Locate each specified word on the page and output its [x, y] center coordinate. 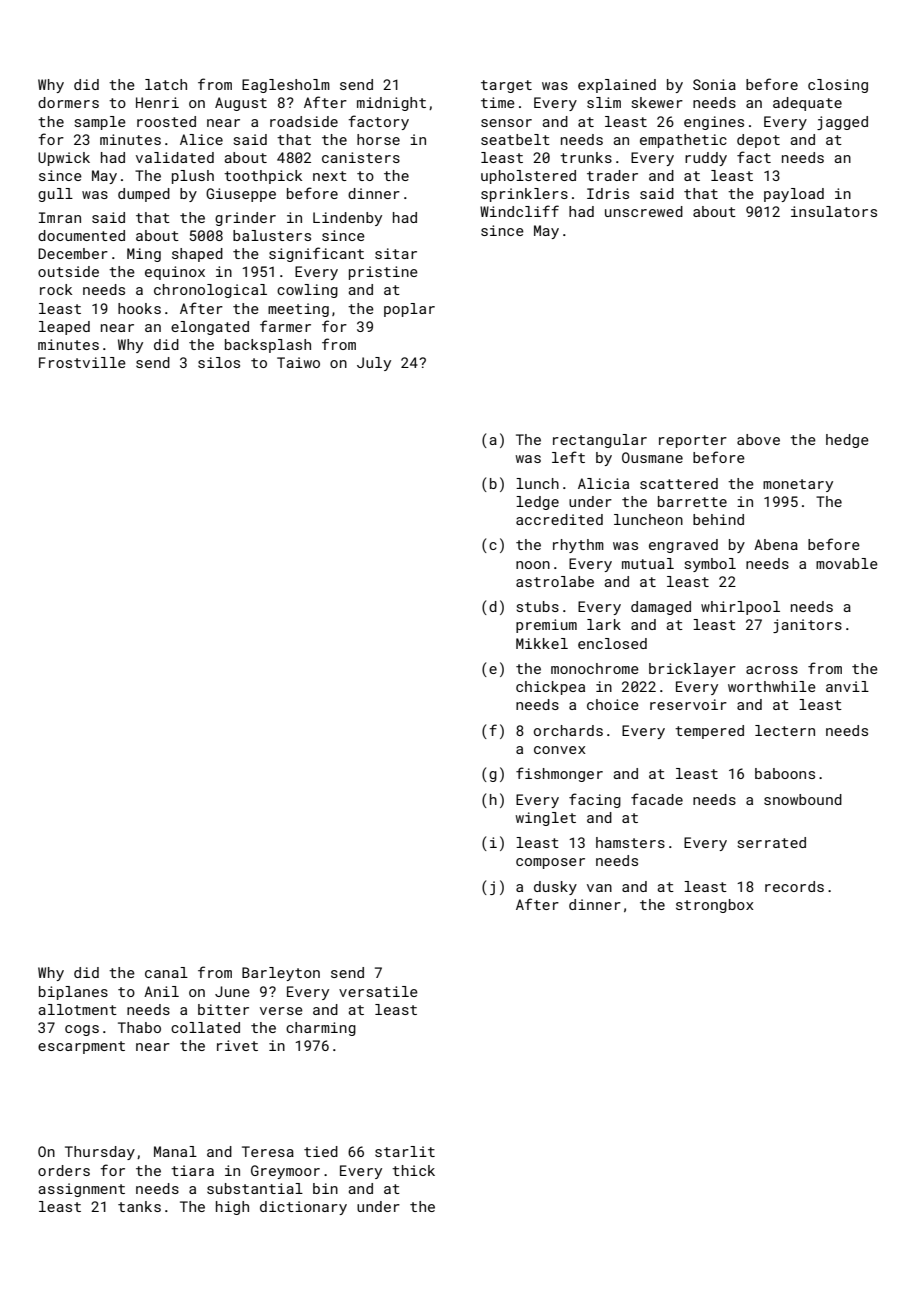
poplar [409, 310]
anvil [847, 686]
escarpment [81, 1047]
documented [81, 235]
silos [219, 362]
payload [794, 195]
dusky [555, 888]
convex [560, 750]
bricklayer [692, 670]
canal [166, 972]
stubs [537, 606]
